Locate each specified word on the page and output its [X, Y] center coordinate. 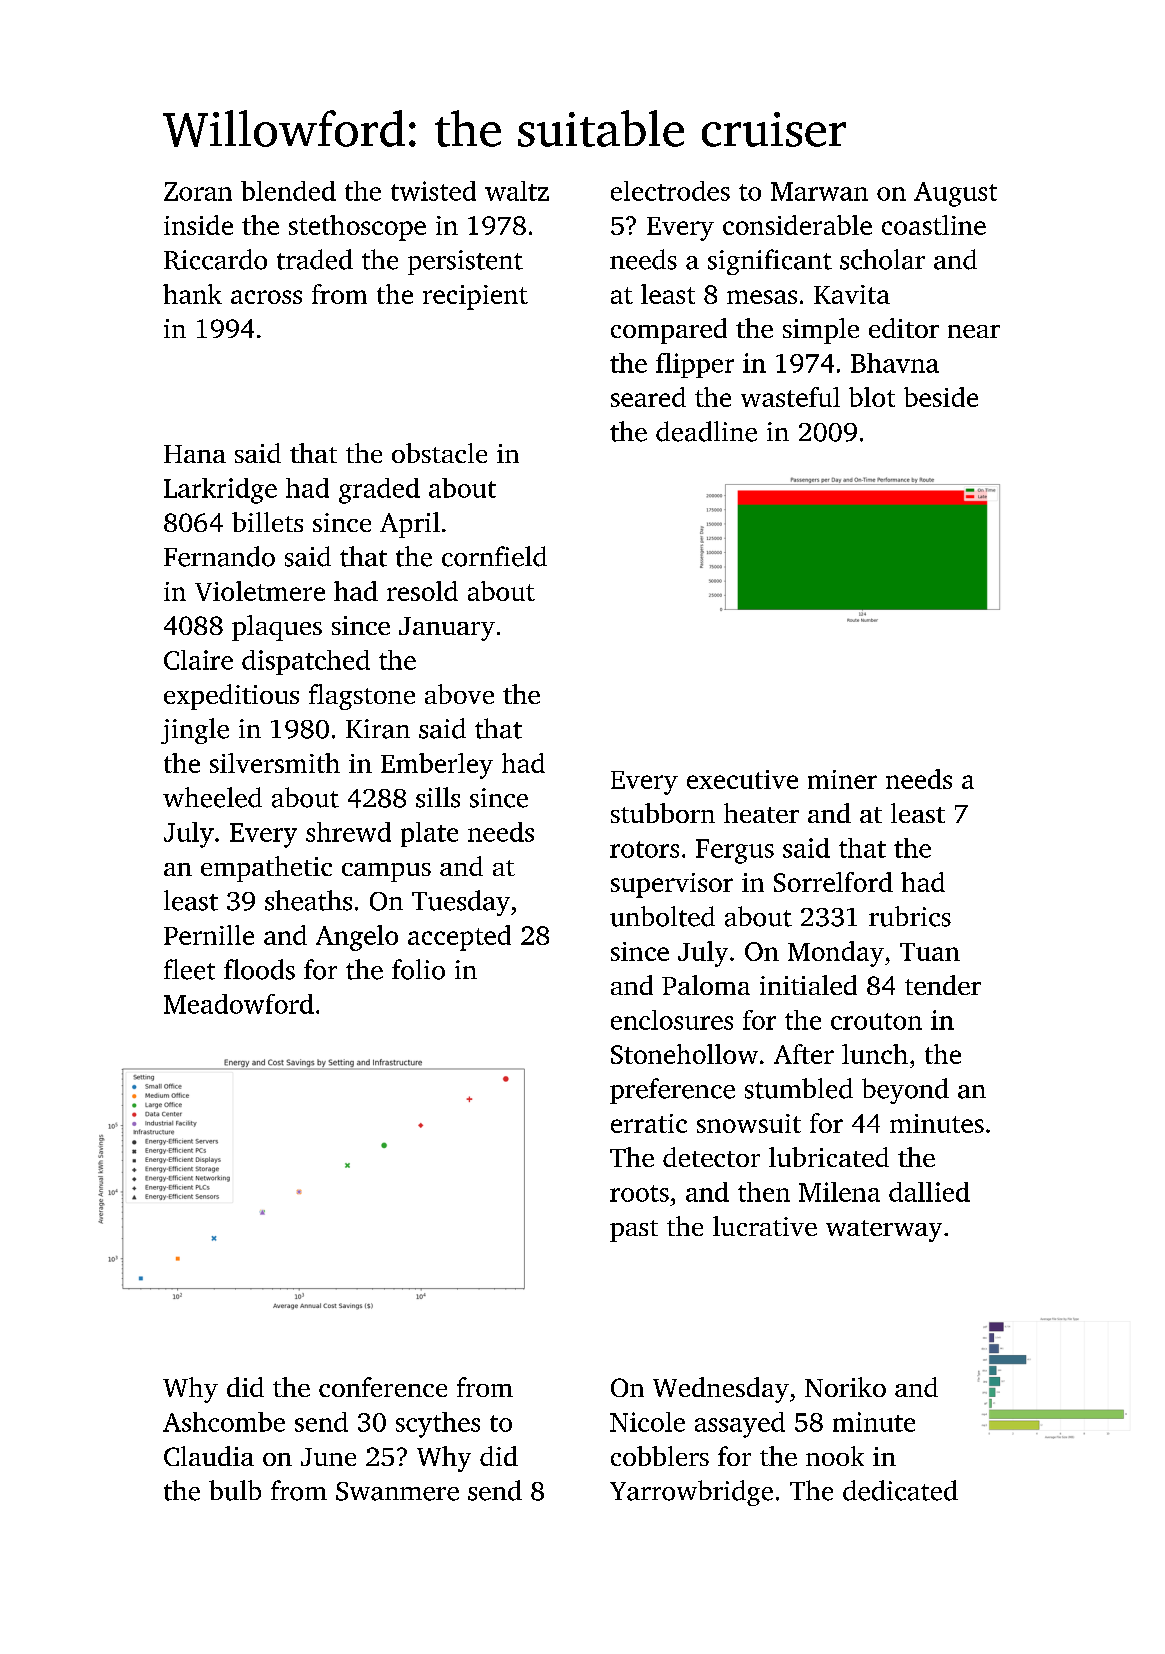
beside [941, 397]
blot [872, 397]
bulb [235, 1490]
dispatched [306, 662]
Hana [195, 454]
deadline [706, 431]
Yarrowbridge [691, 1493]
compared [669, 331]
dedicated [900, 1490]
